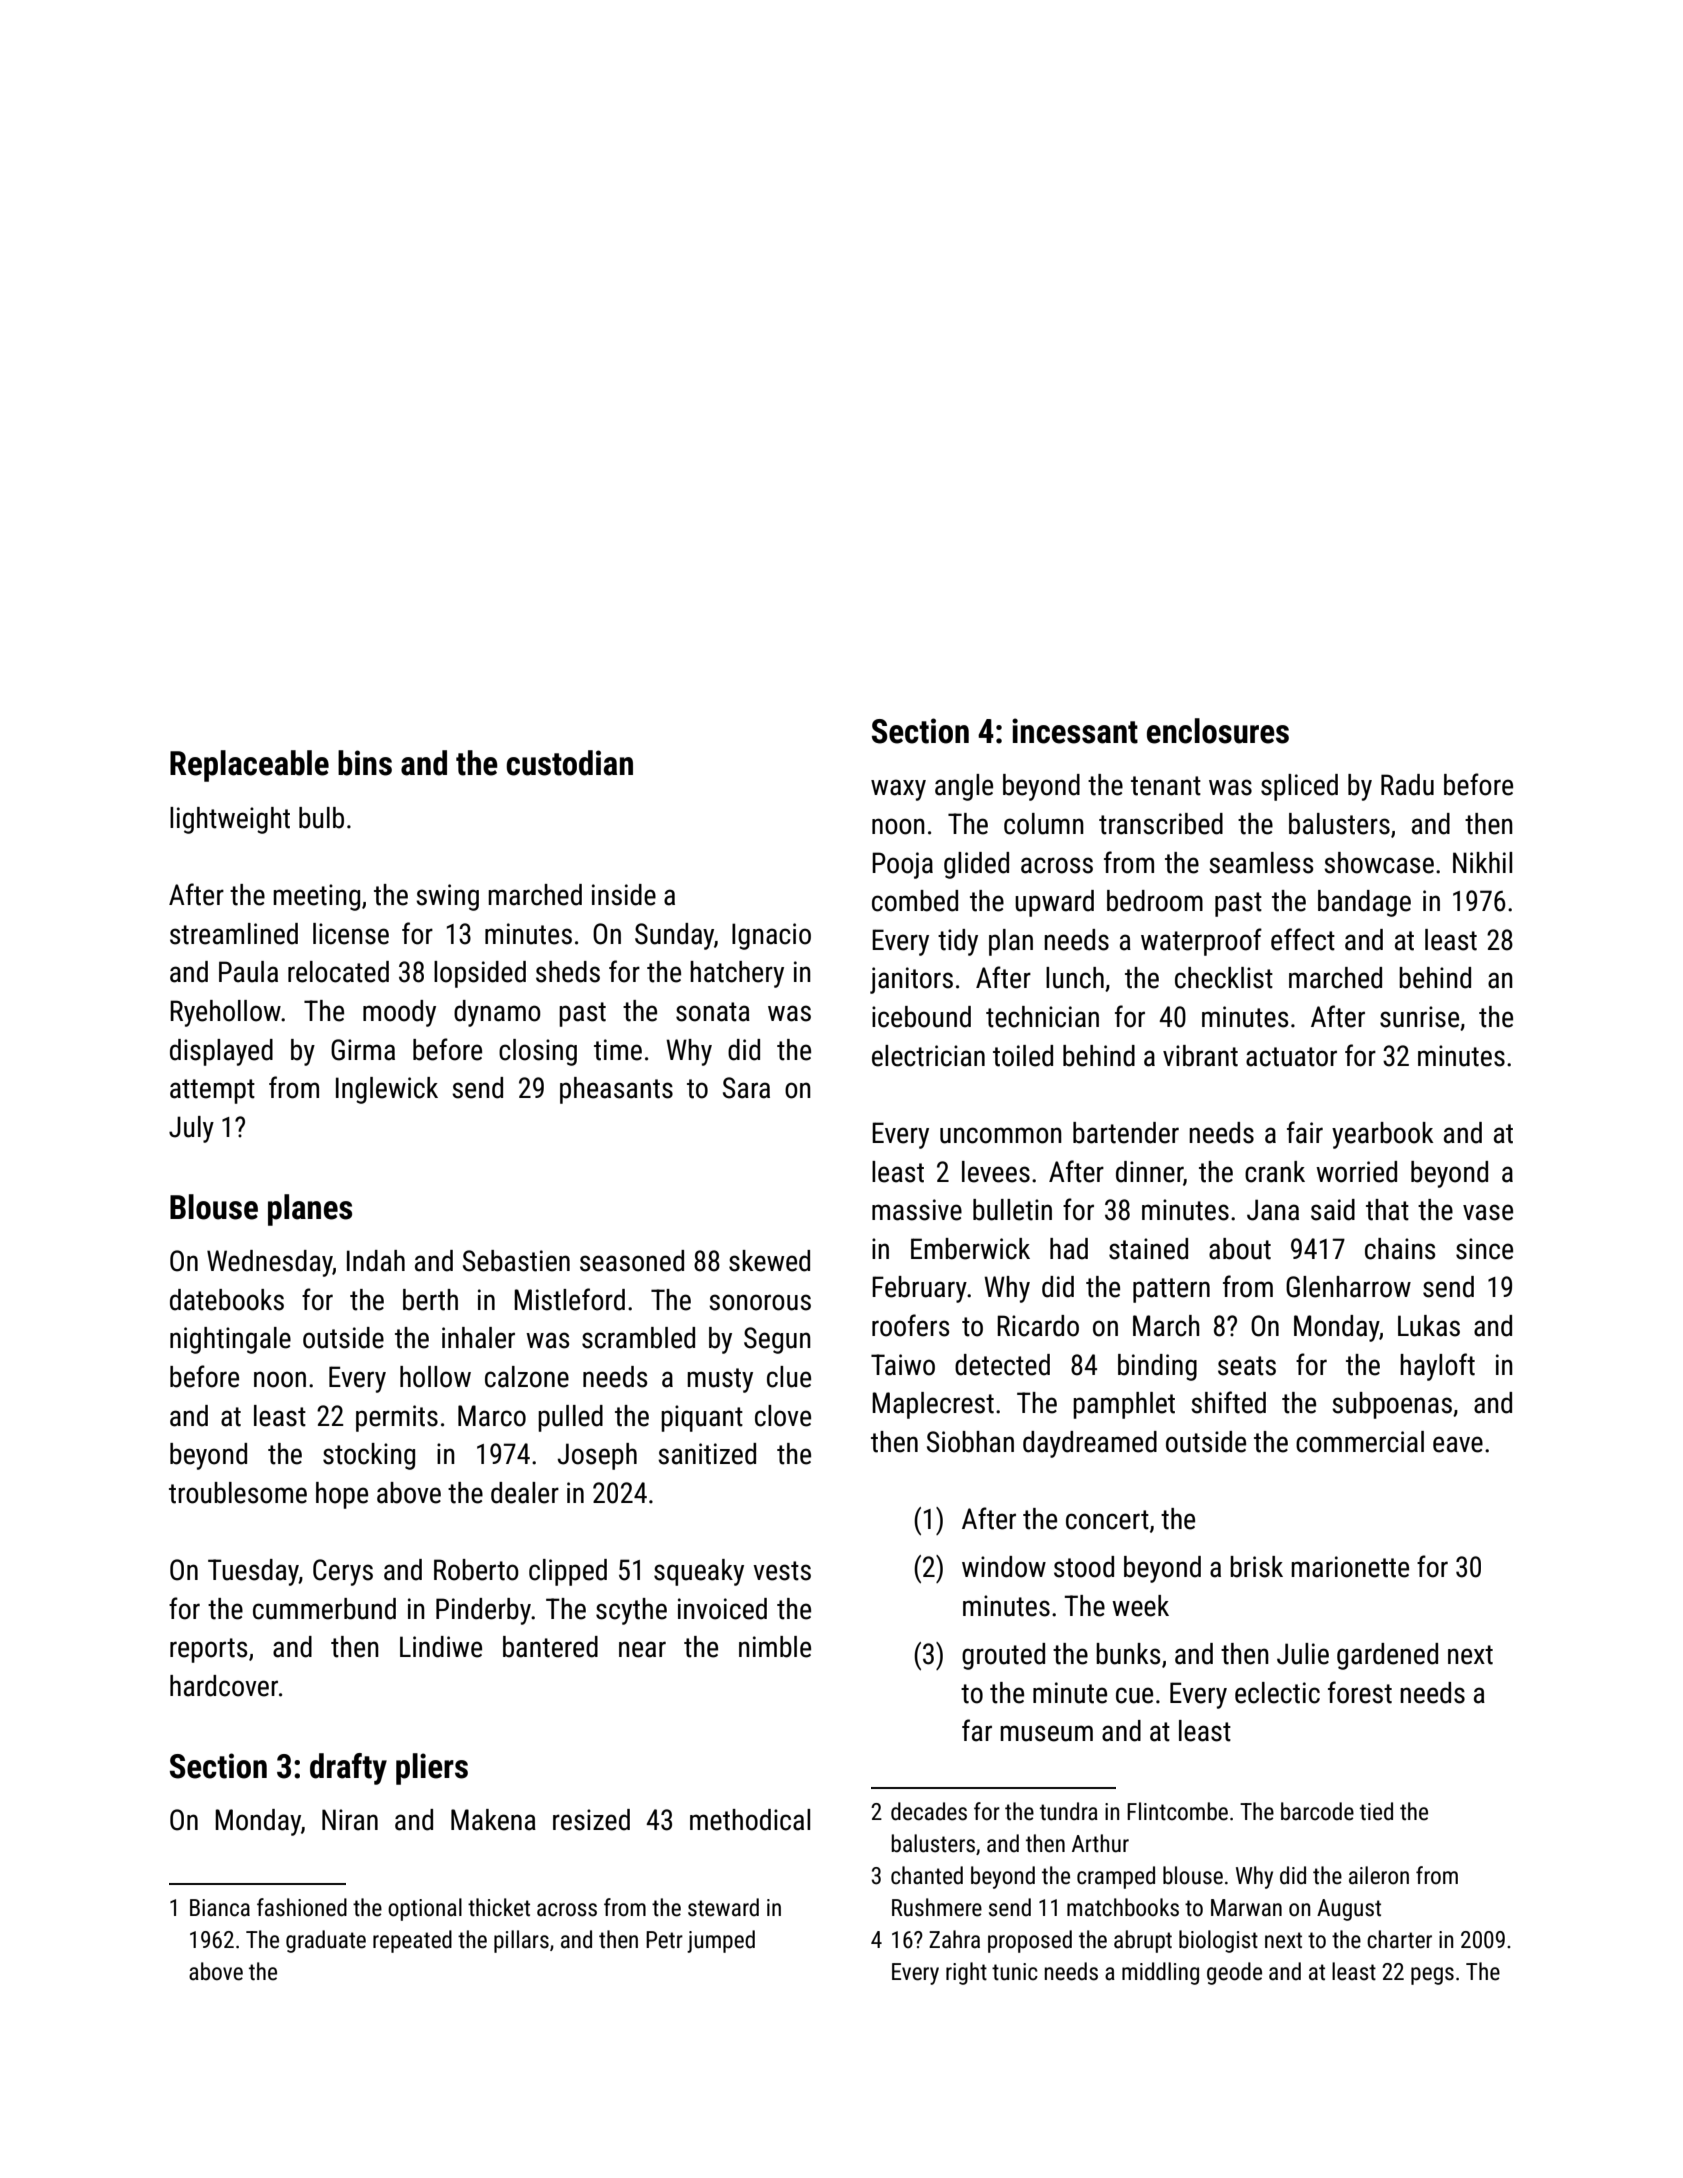  Describe the element at coordinates (230, 1340) in the screenshot. I see `nightingale` at that location.
